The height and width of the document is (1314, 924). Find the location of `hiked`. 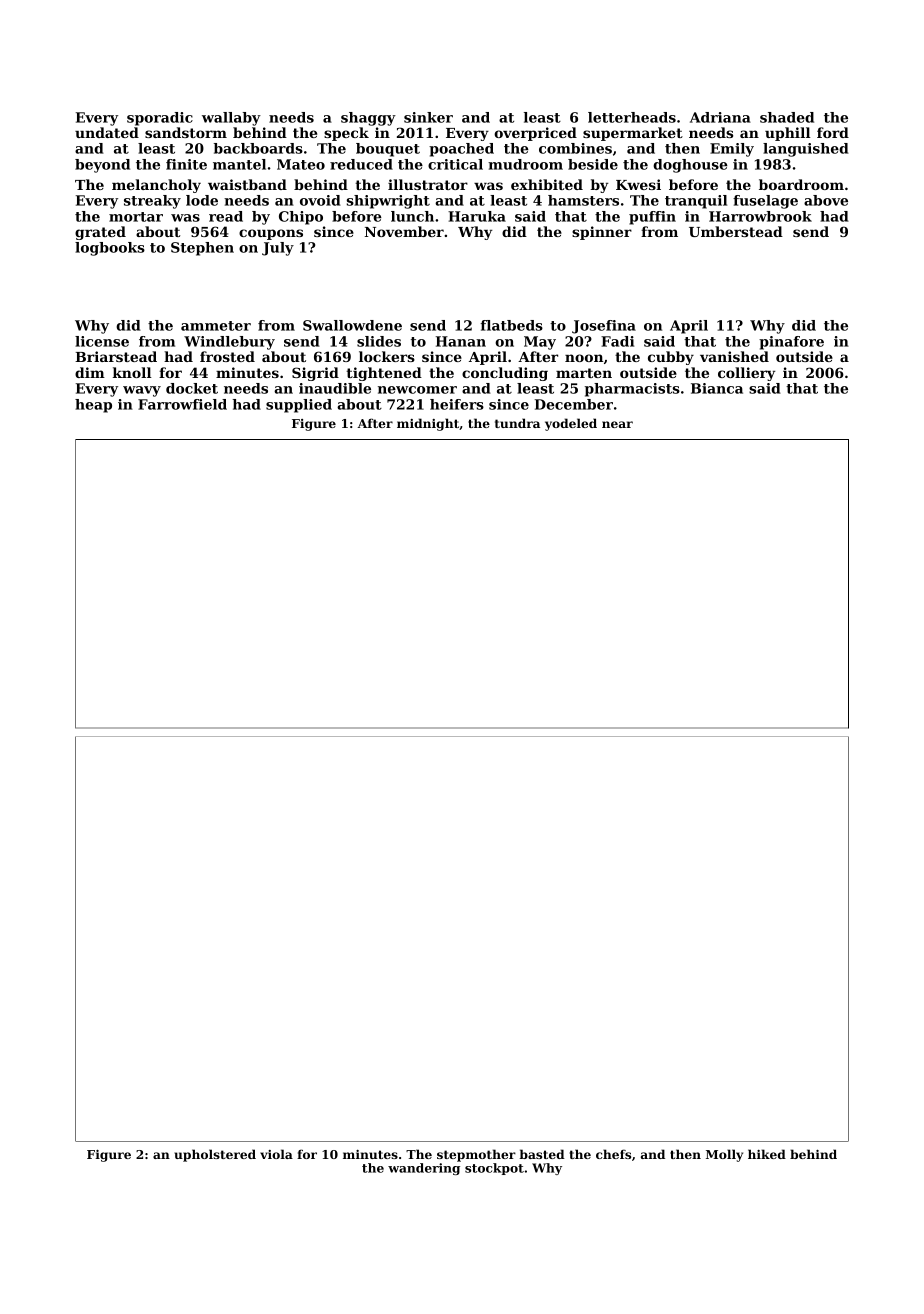

hiked is located at coordinates (767, 1154).
